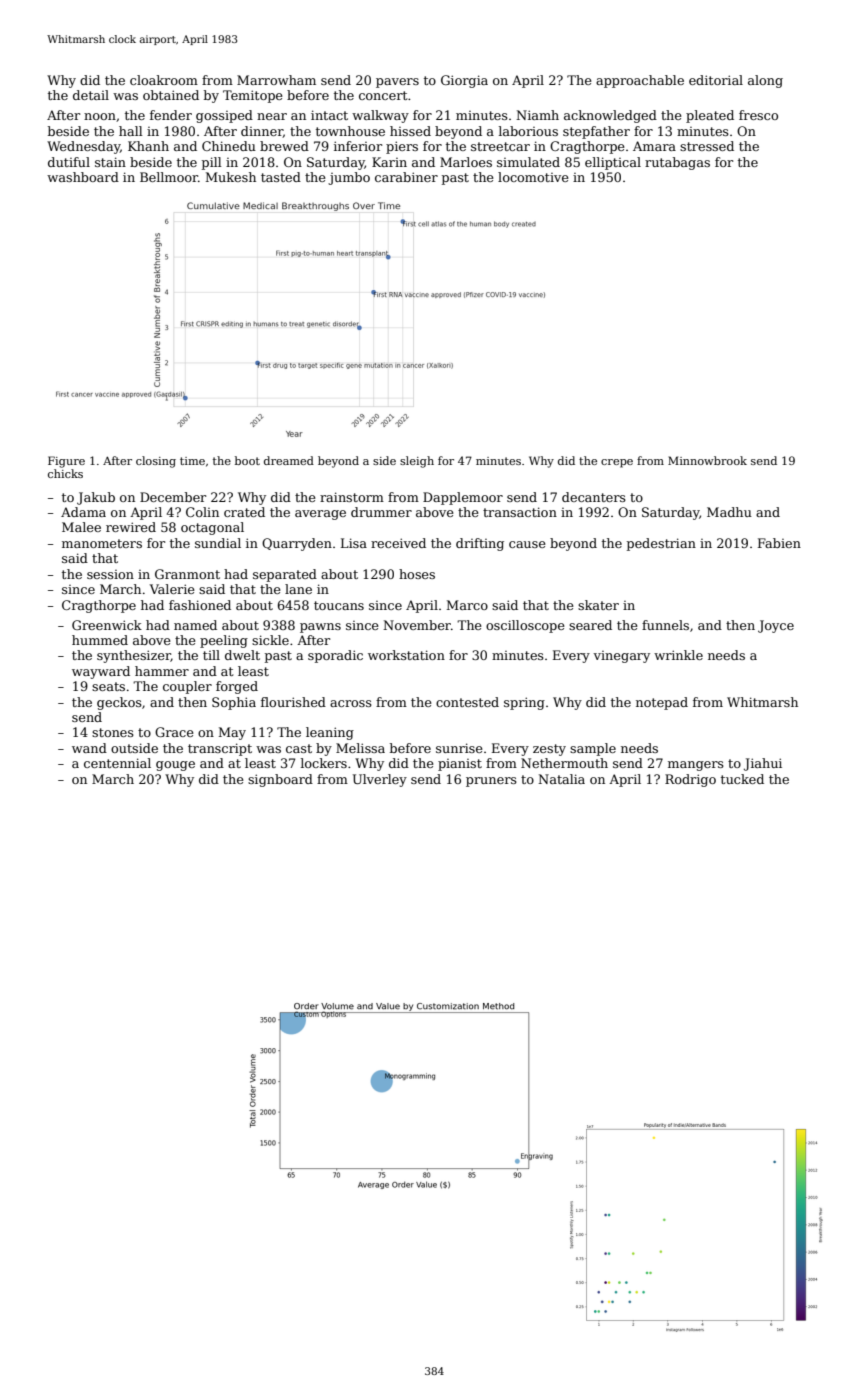 This page has height=1400, width=849. What do you see at coordinates (525, 626) in the page?
I see `oscilloscope` at bounding box center [525, 626].
